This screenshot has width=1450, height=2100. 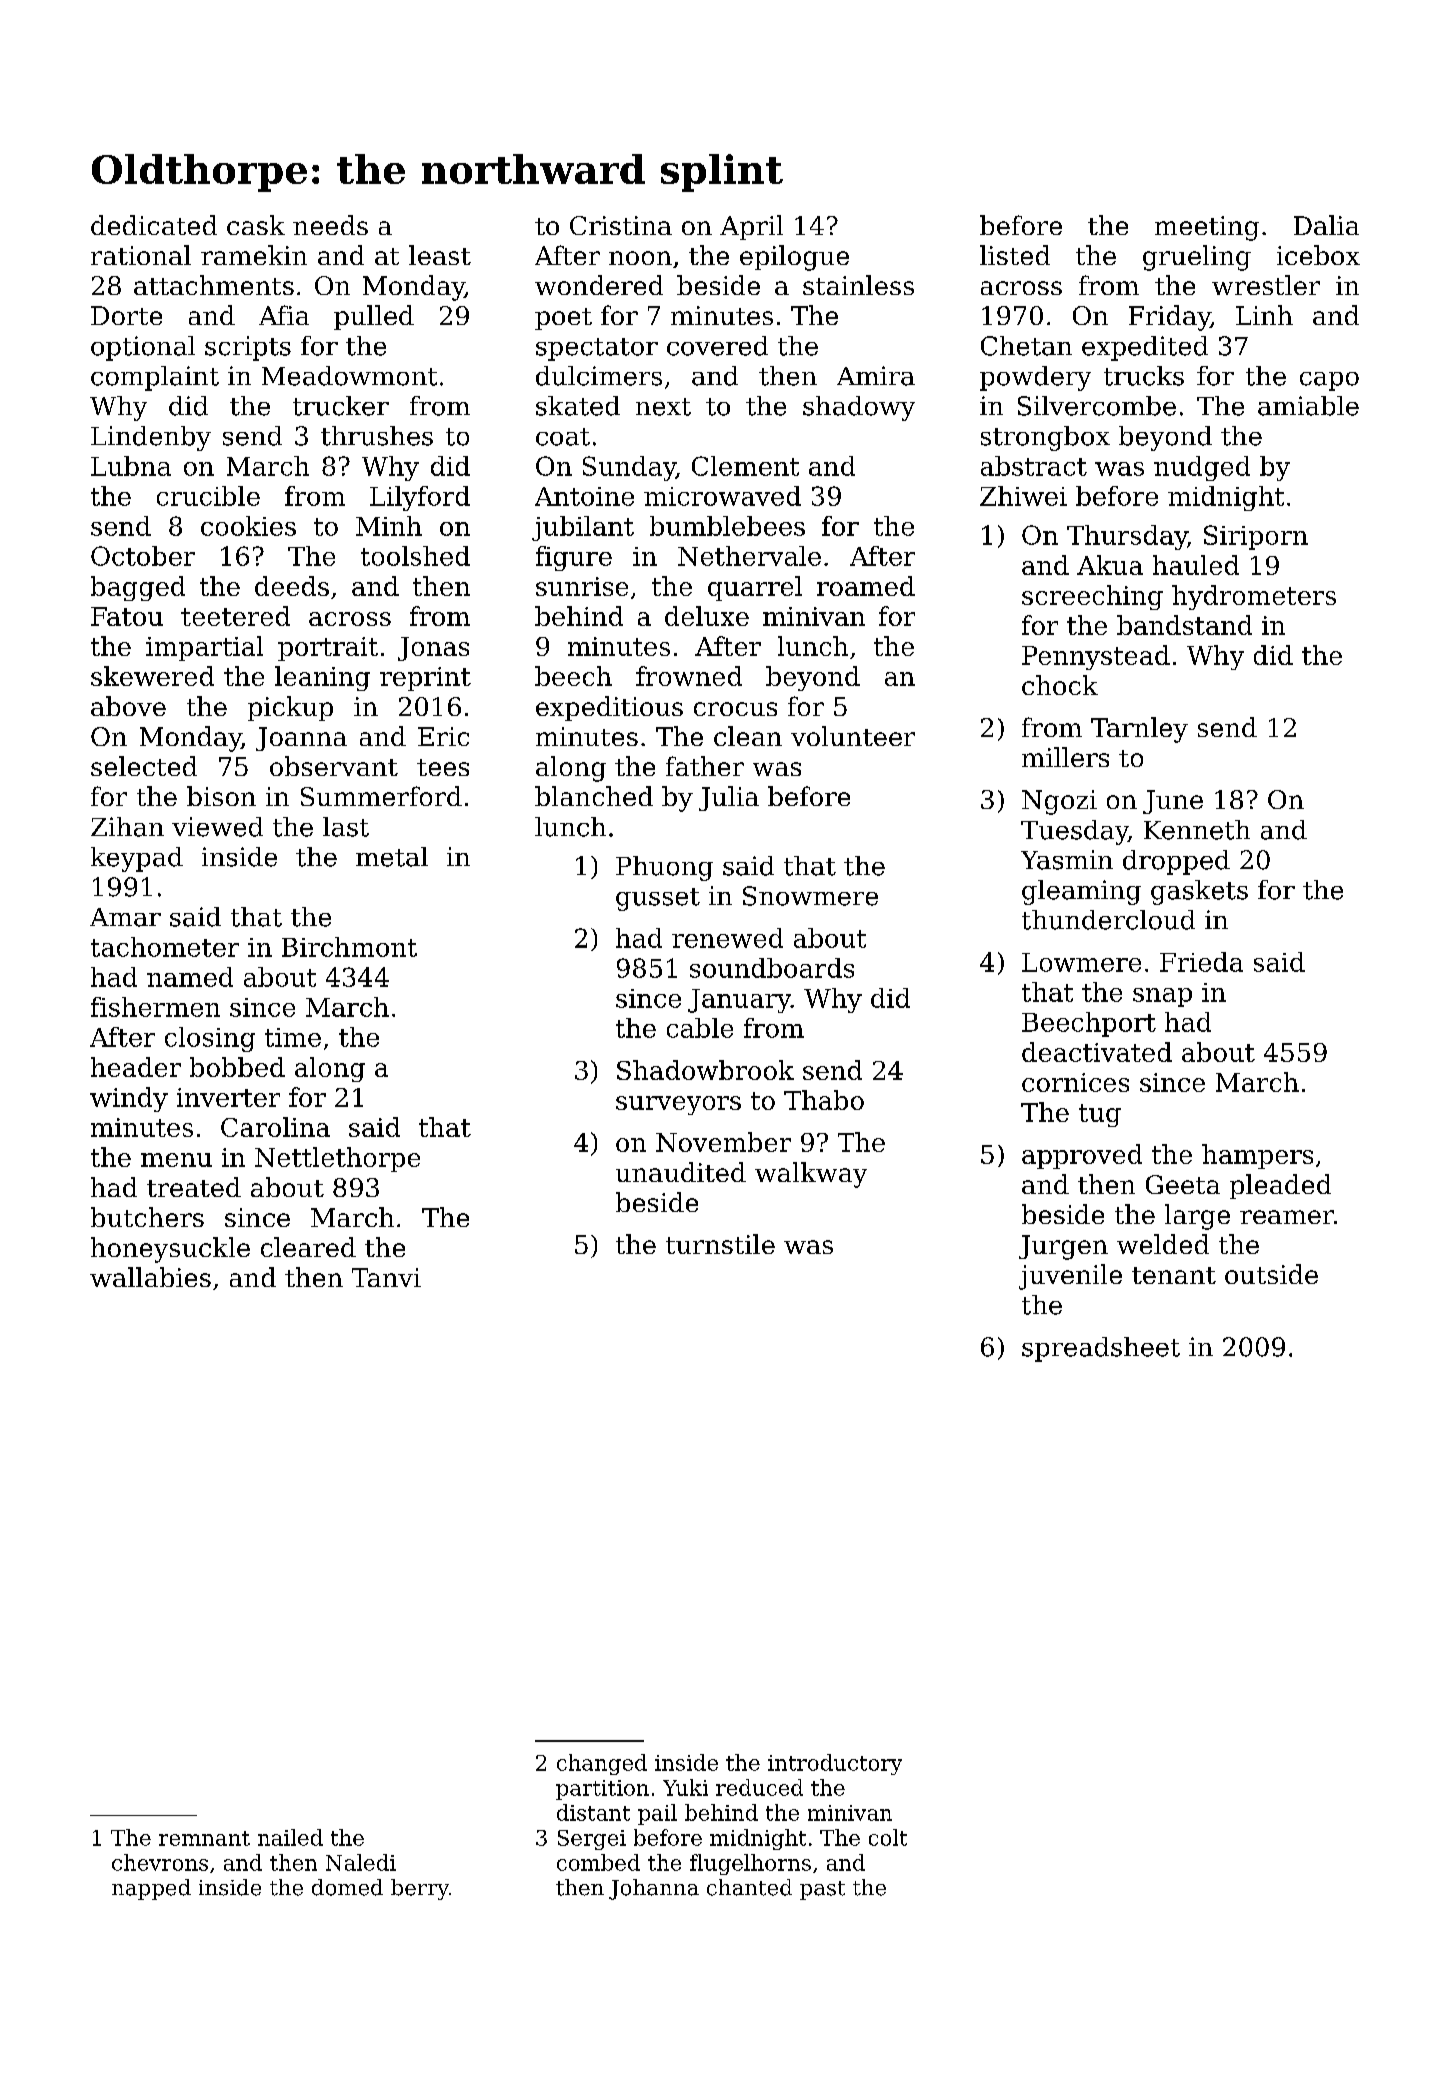 What do you see at coordinates (361, 1862) in the screenshot?
I see `Naledi` at bounding box center [361, 1862].
